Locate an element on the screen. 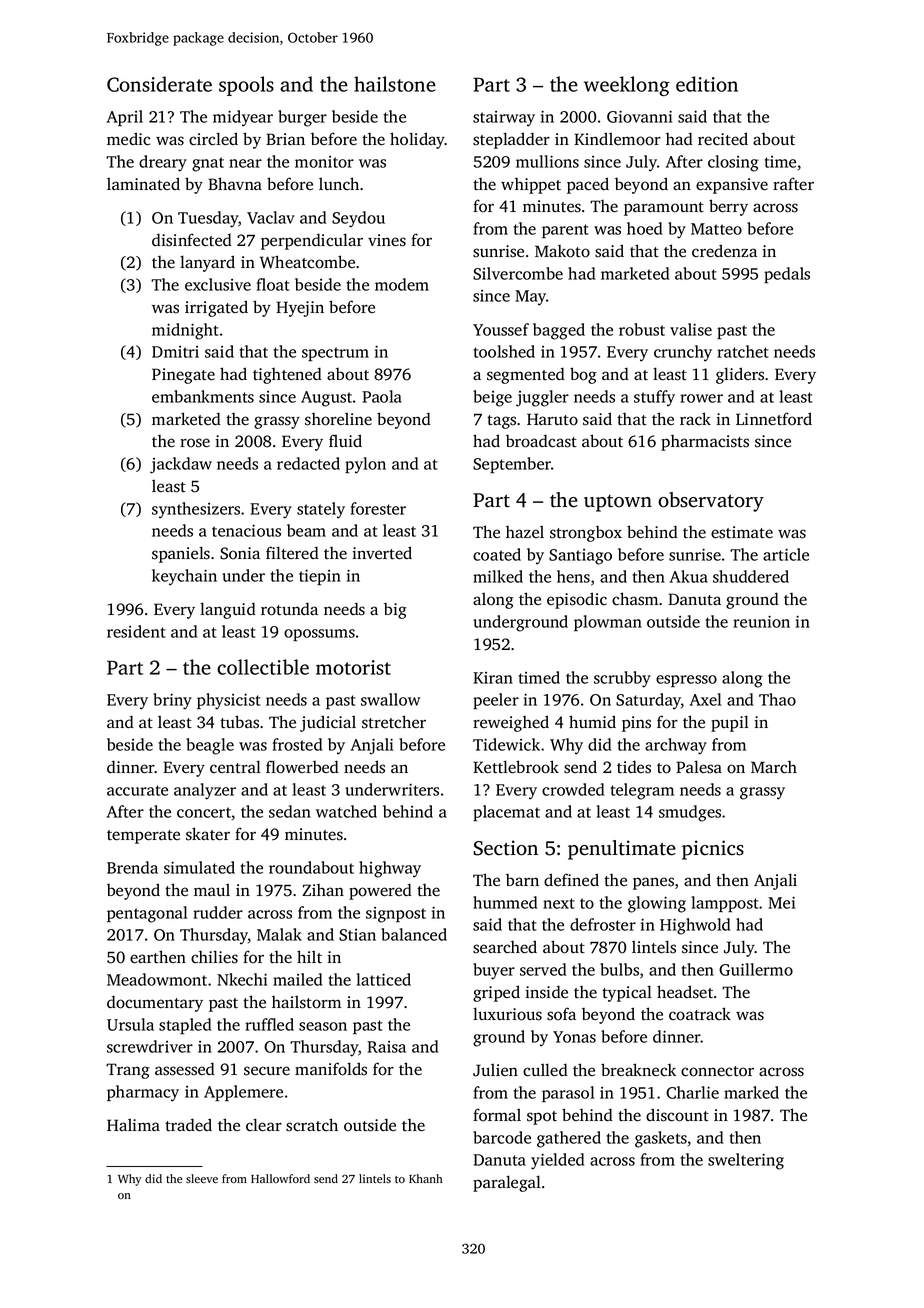  paramount is located at coordinates (664, 209).
